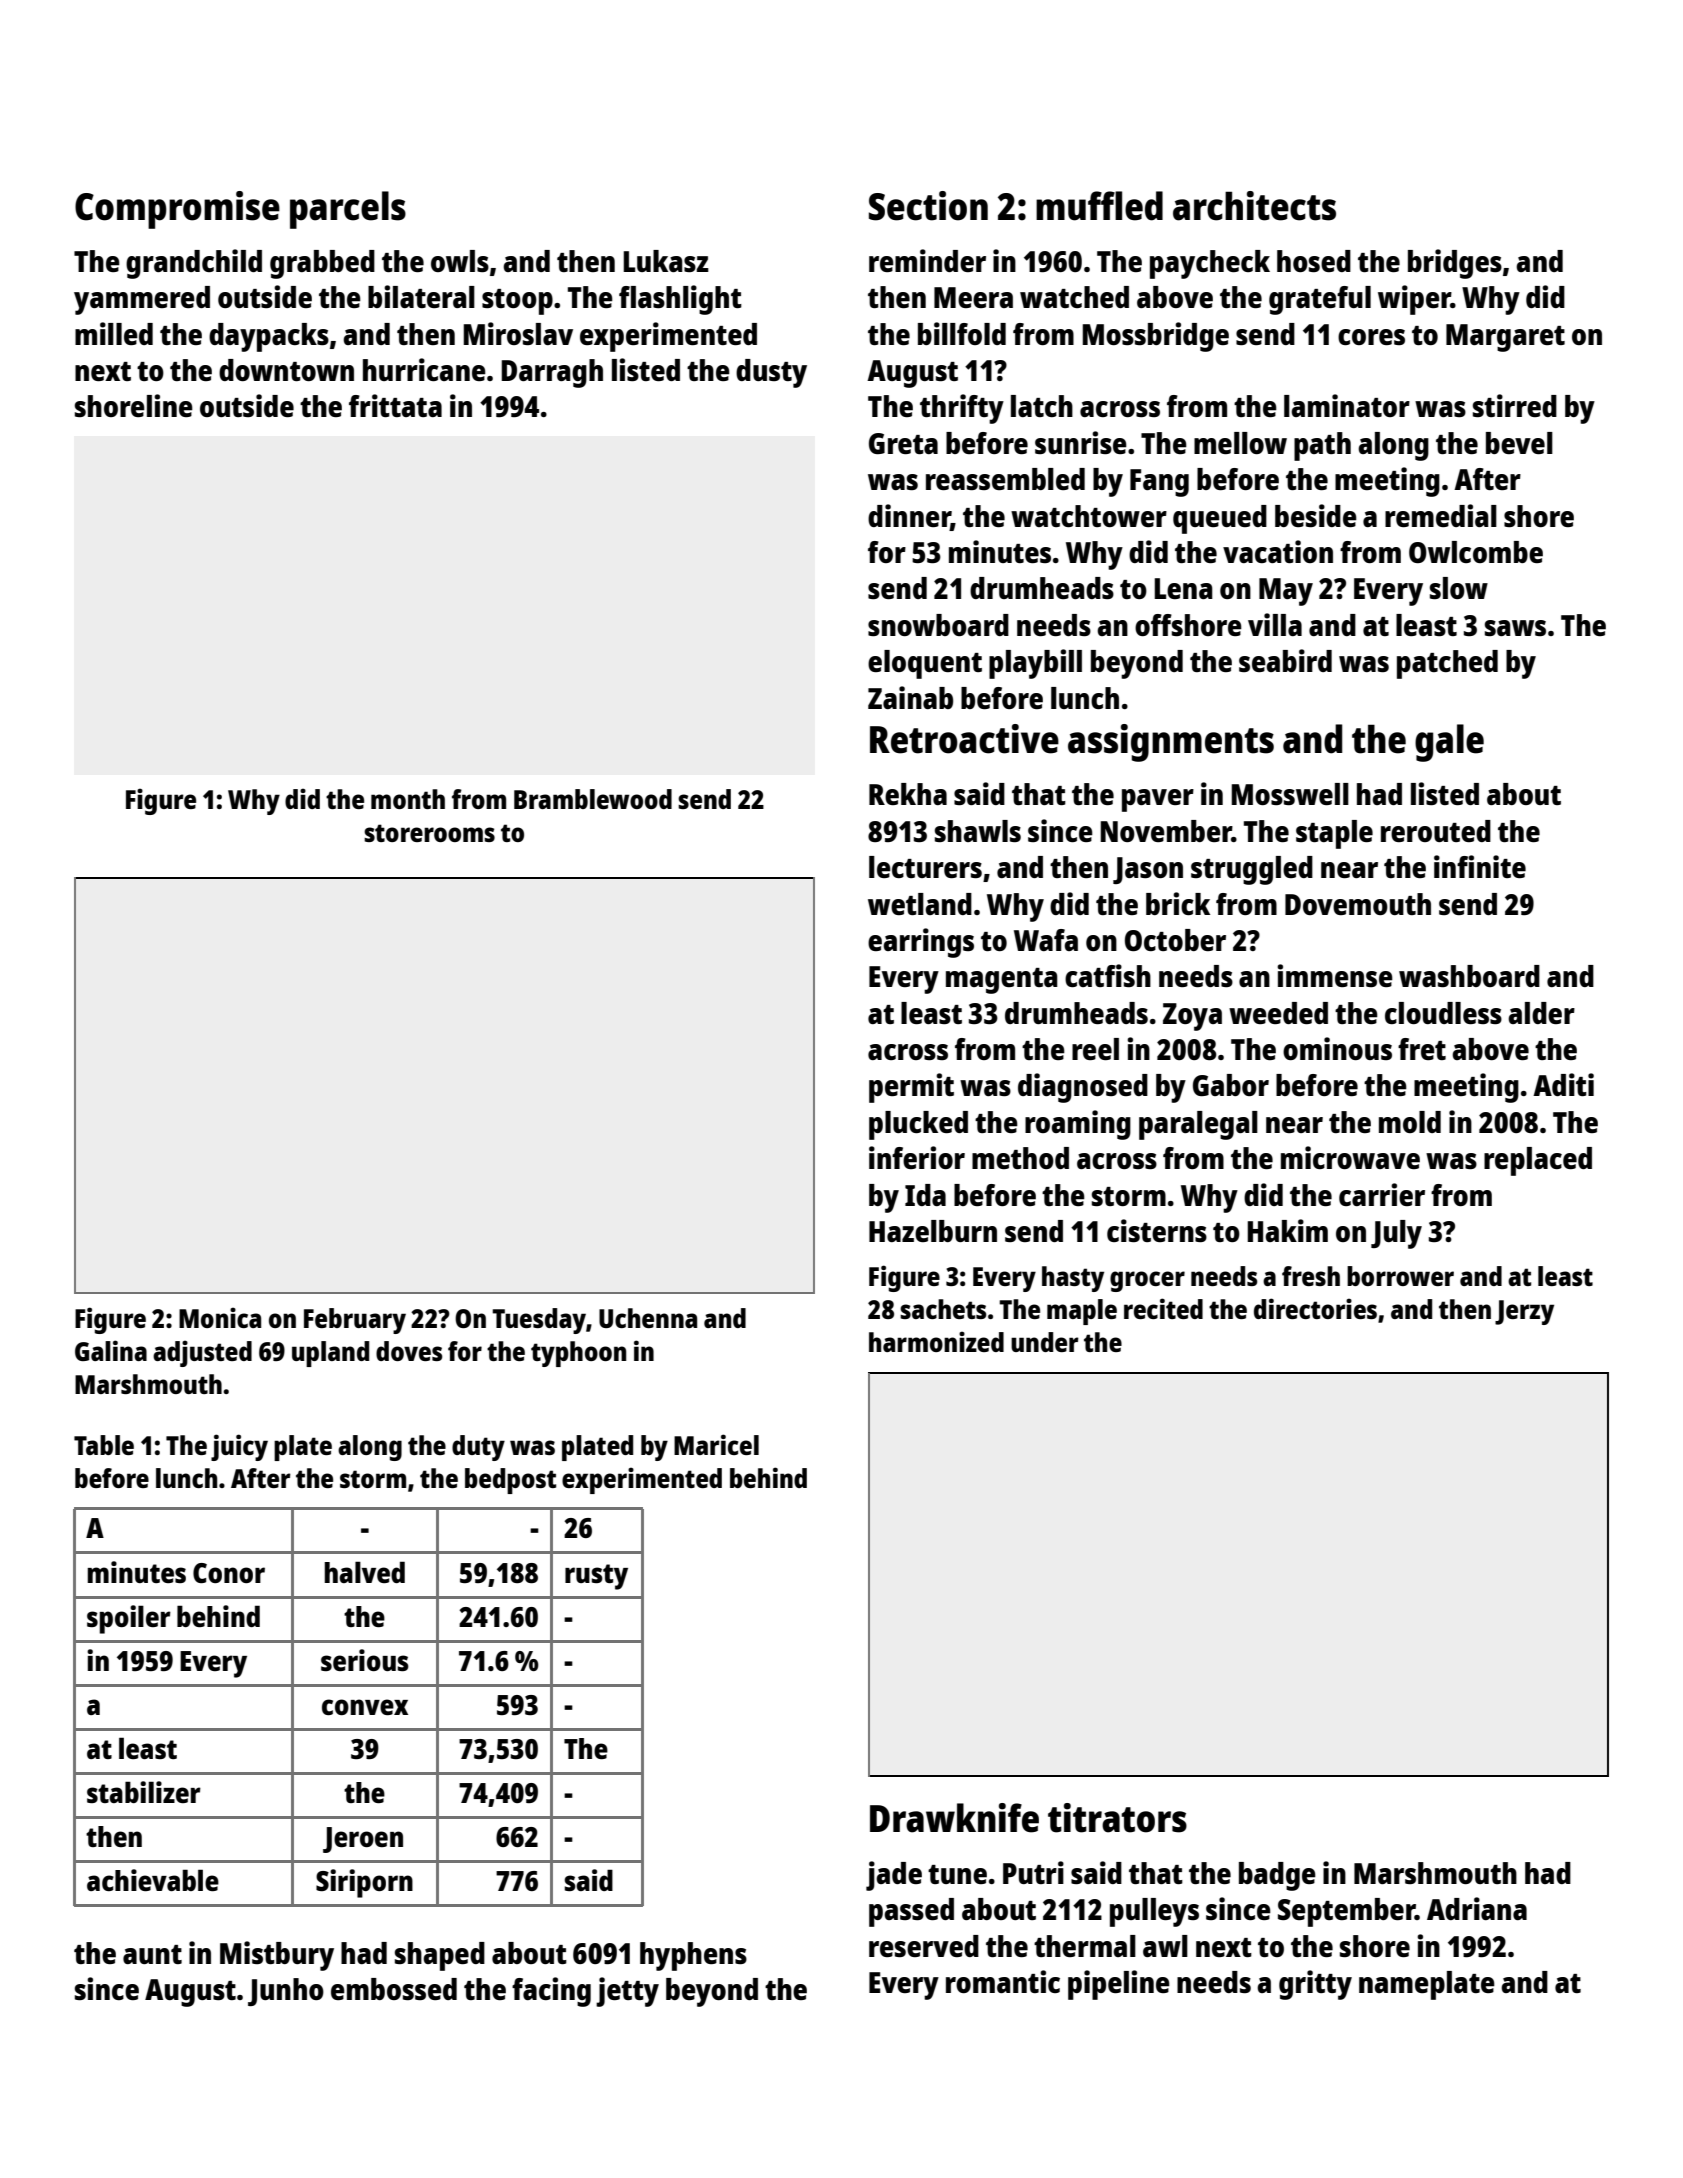 The width and height of the page is (1683, 2178). What do you see at coordinates (928, 206) in the page?
I see `Section` at bounding box center [928, 206].
